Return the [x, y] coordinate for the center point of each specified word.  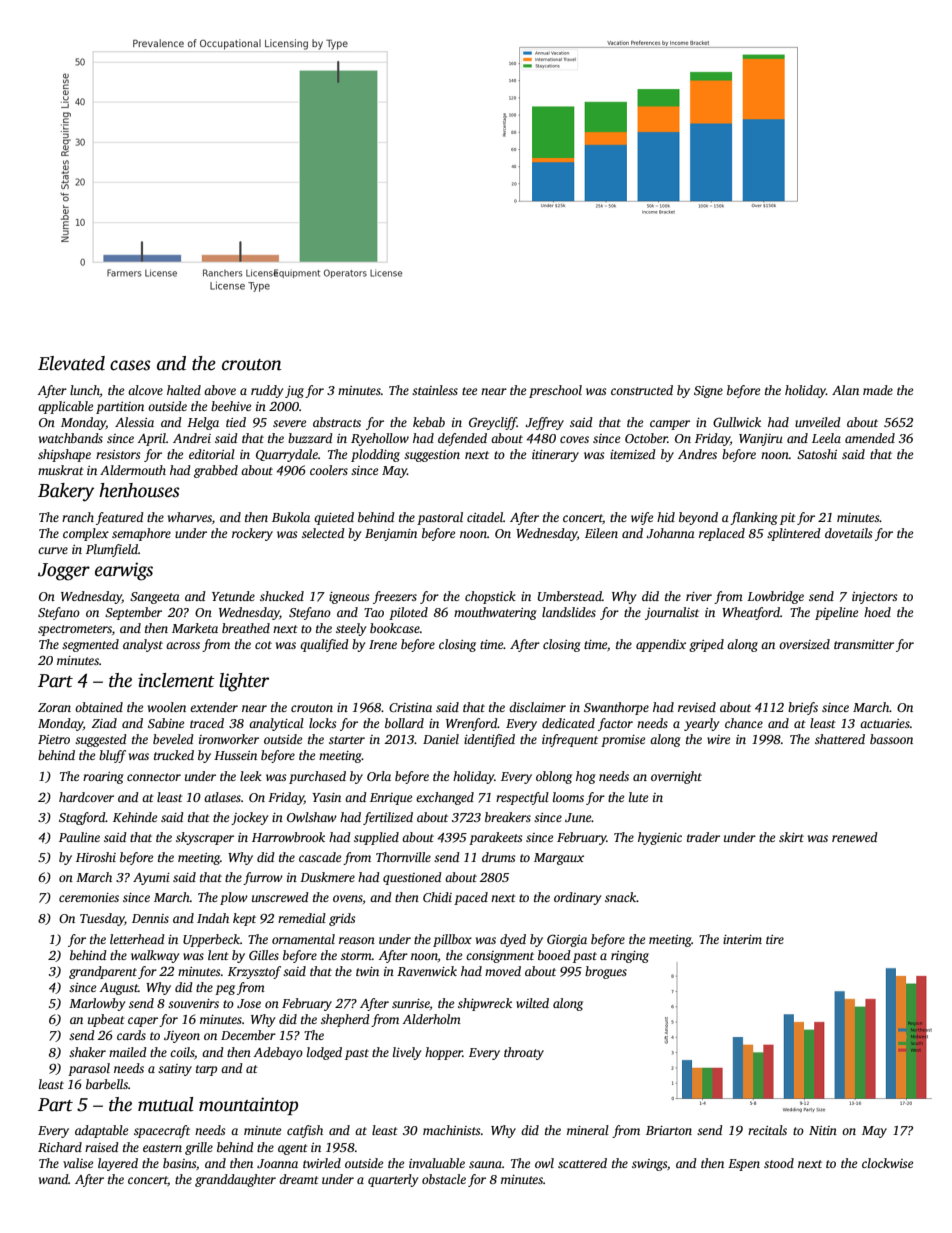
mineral [588, 1130]
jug [294, 392]
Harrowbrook [288, 837]
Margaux [559, 859]
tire [775, 939]
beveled [173, 739]
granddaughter [235, 1180]
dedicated [568, 723]
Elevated [71, 363]
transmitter [864, 644]
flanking [754, 518]
